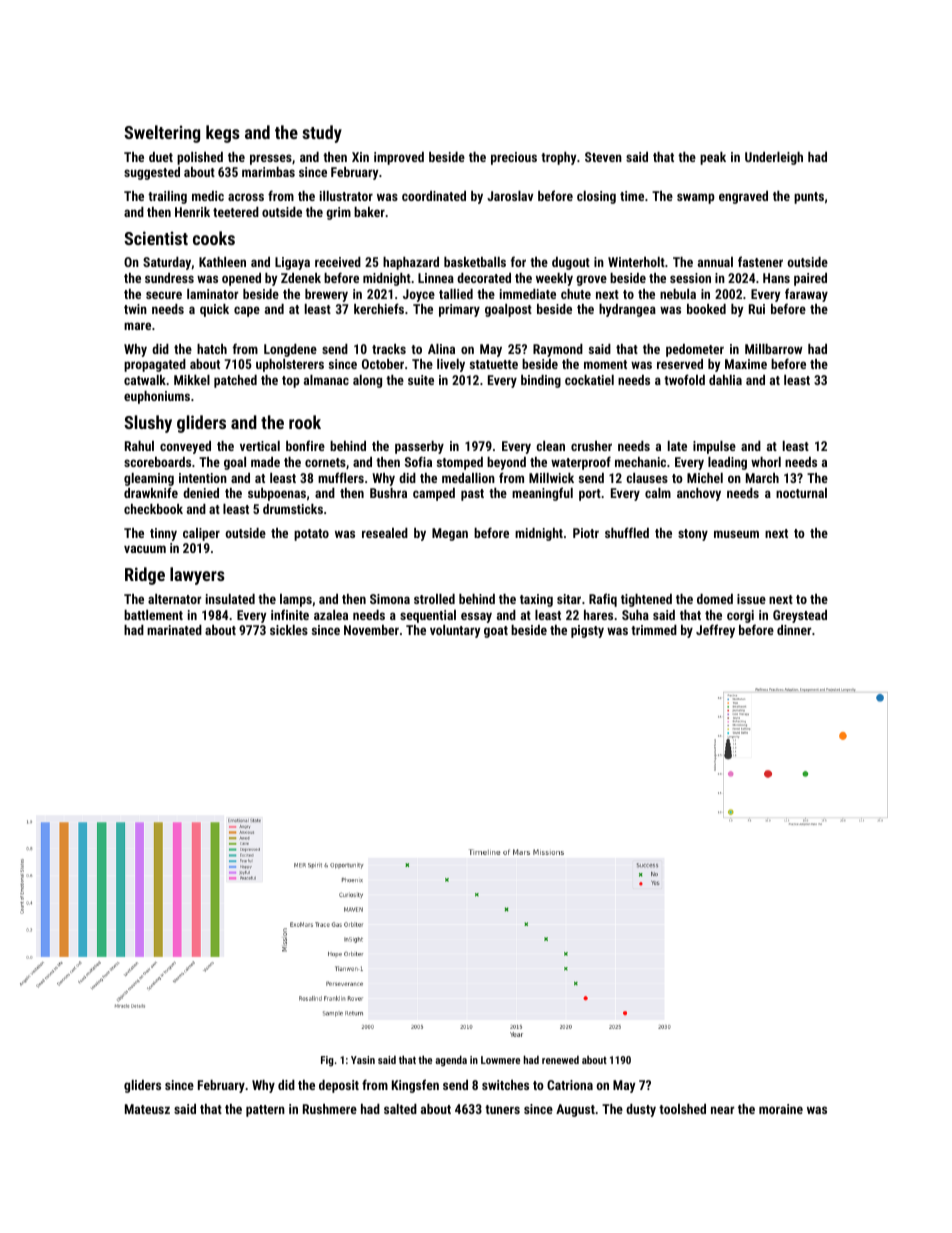  What do you see at coordinates (247, 311) in the screenshot?
I see `cape` at bounding box center [247, 311].
